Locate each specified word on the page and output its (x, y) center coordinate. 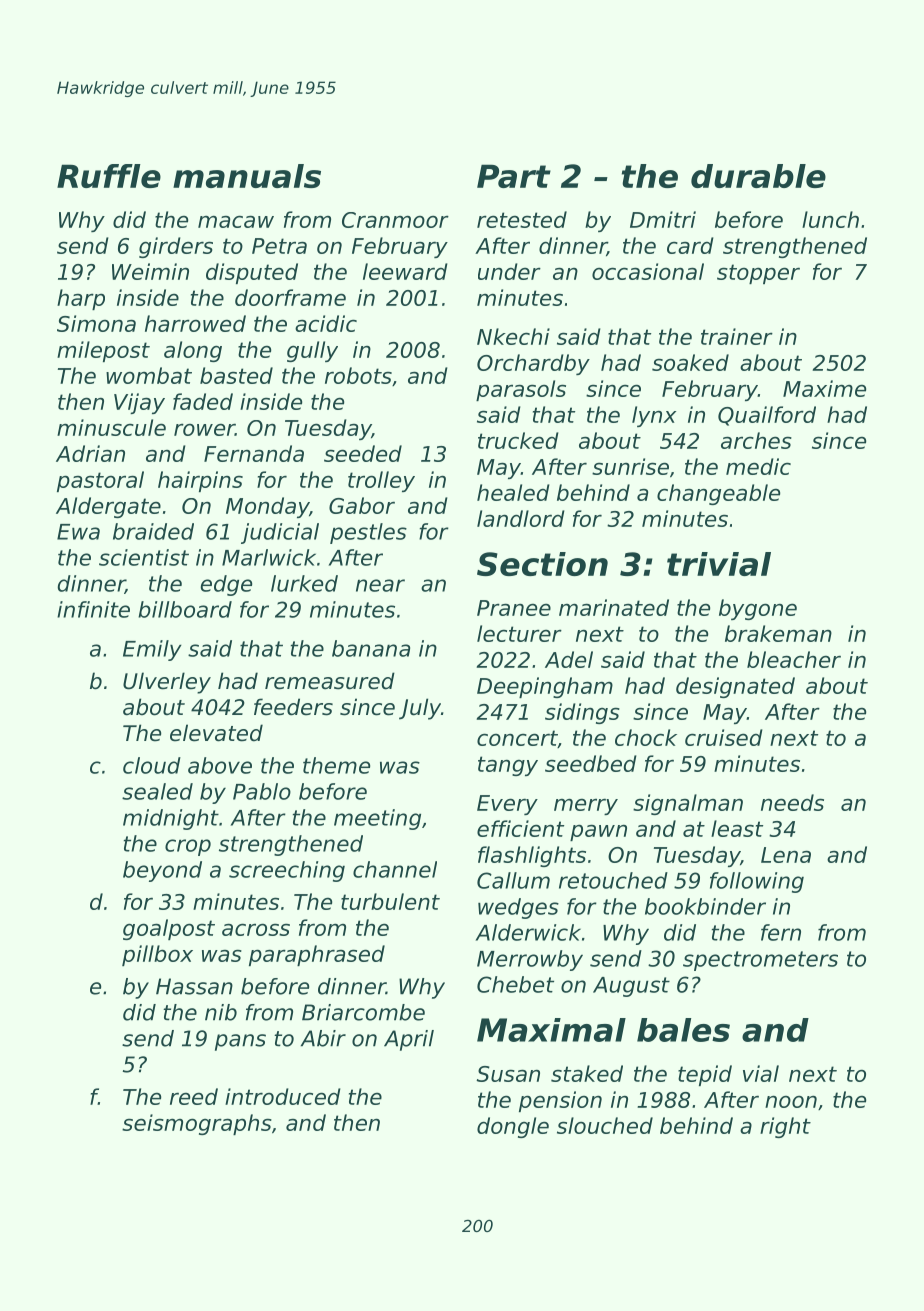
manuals (247, 176)
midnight (171, 819)
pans (240, 1042)
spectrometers (760, 961)
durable (758, 176)
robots (358, 375)
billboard (185, 609)
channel (395, 869)
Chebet (515, 984)
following (757, 882)
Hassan (194, 986)
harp (81, 299)
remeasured (330, 681)
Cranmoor (395, 220)
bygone (758, 609)
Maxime (824, 388)
